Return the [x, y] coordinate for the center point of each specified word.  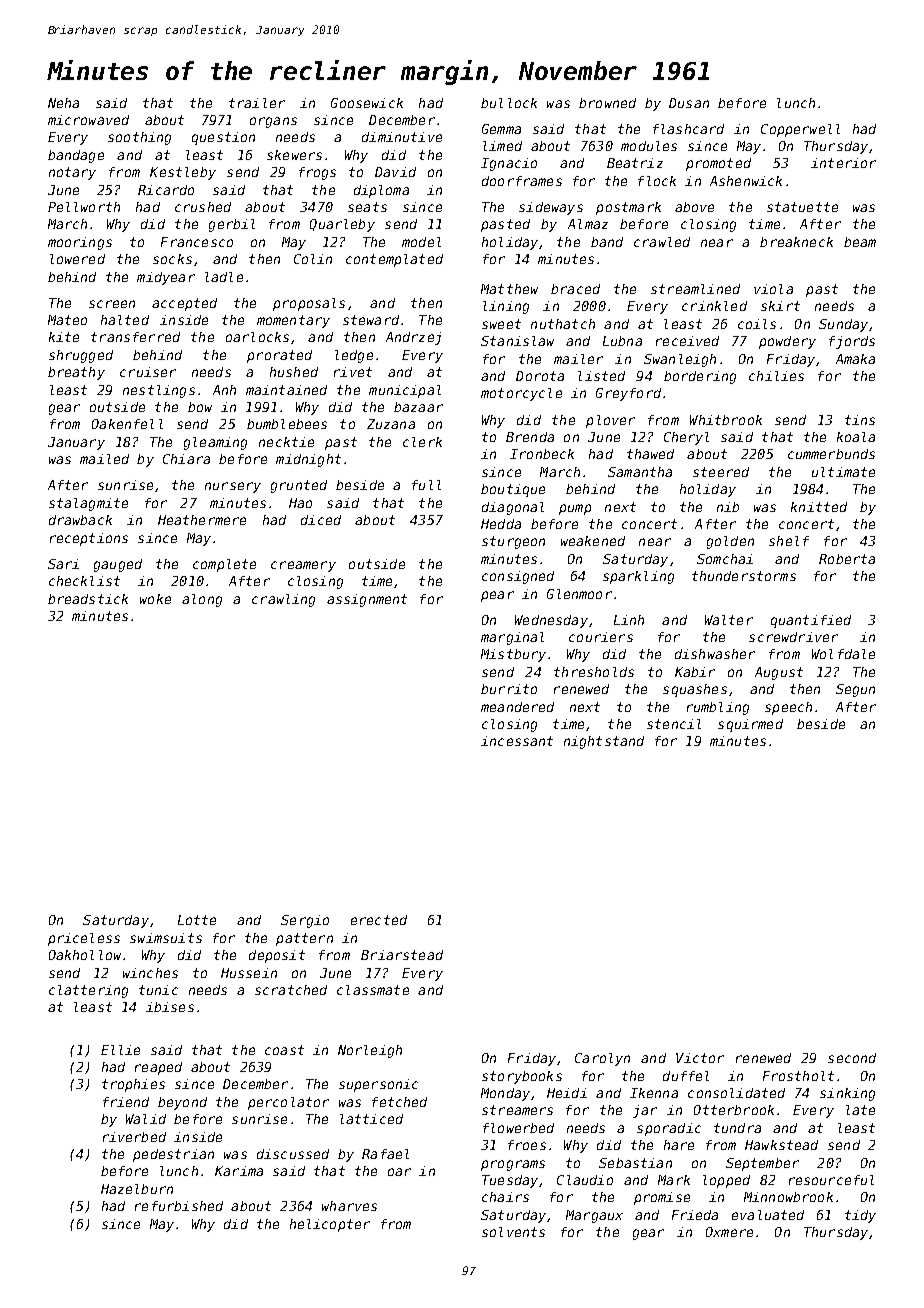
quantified [811, 621]
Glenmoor [579, 594]
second [852, 1058]
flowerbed [518, 1128]
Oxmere [729, 1232]
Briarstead [402, 955]
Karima [239, 1171]
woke [155, 599]
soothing [139, 138]
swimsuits [166, 938]
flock [657, 181]
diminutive [402, 137]
